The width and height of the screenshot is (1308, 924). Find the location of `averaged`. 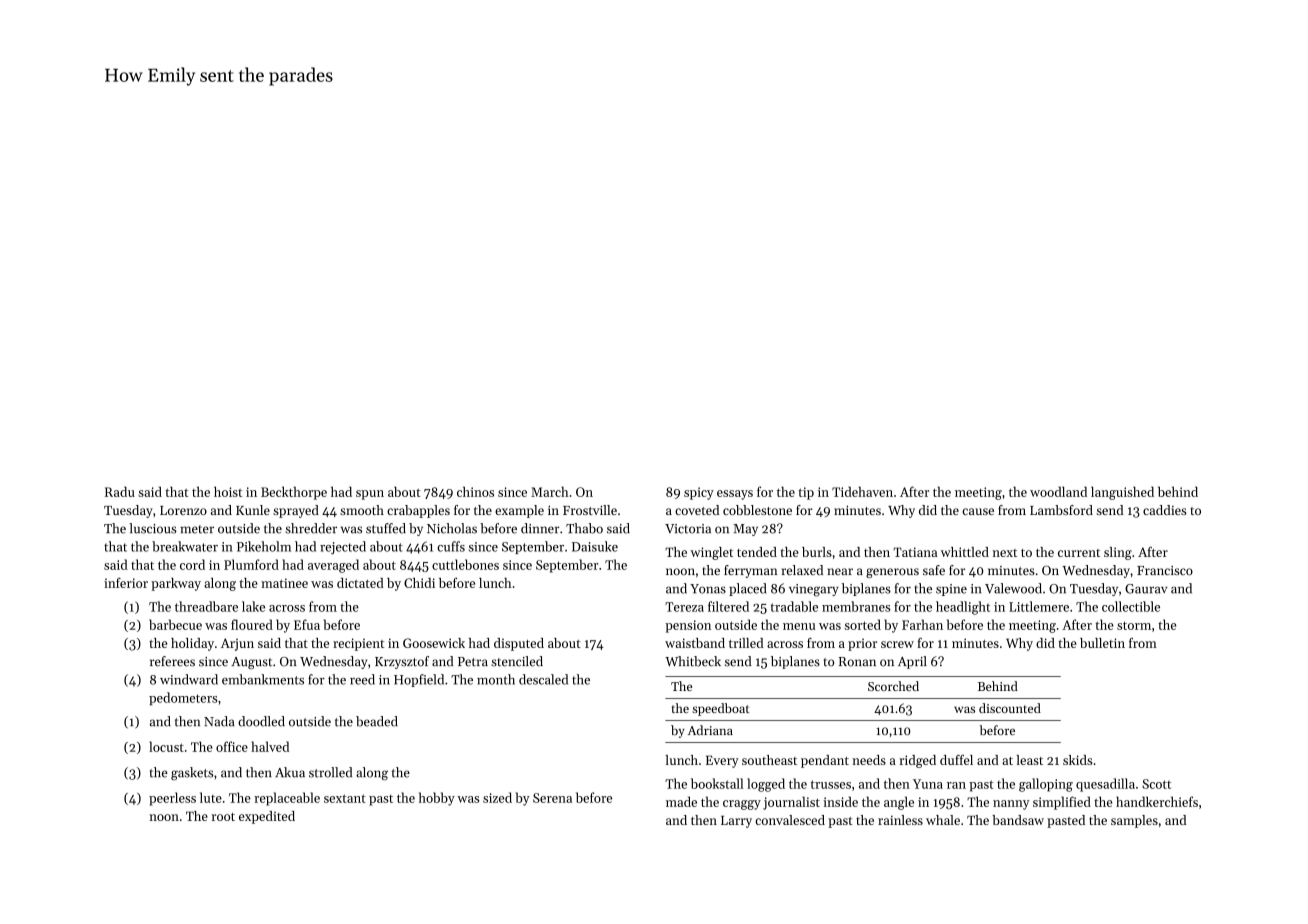

averaged is located at coordinates (333, 566).
